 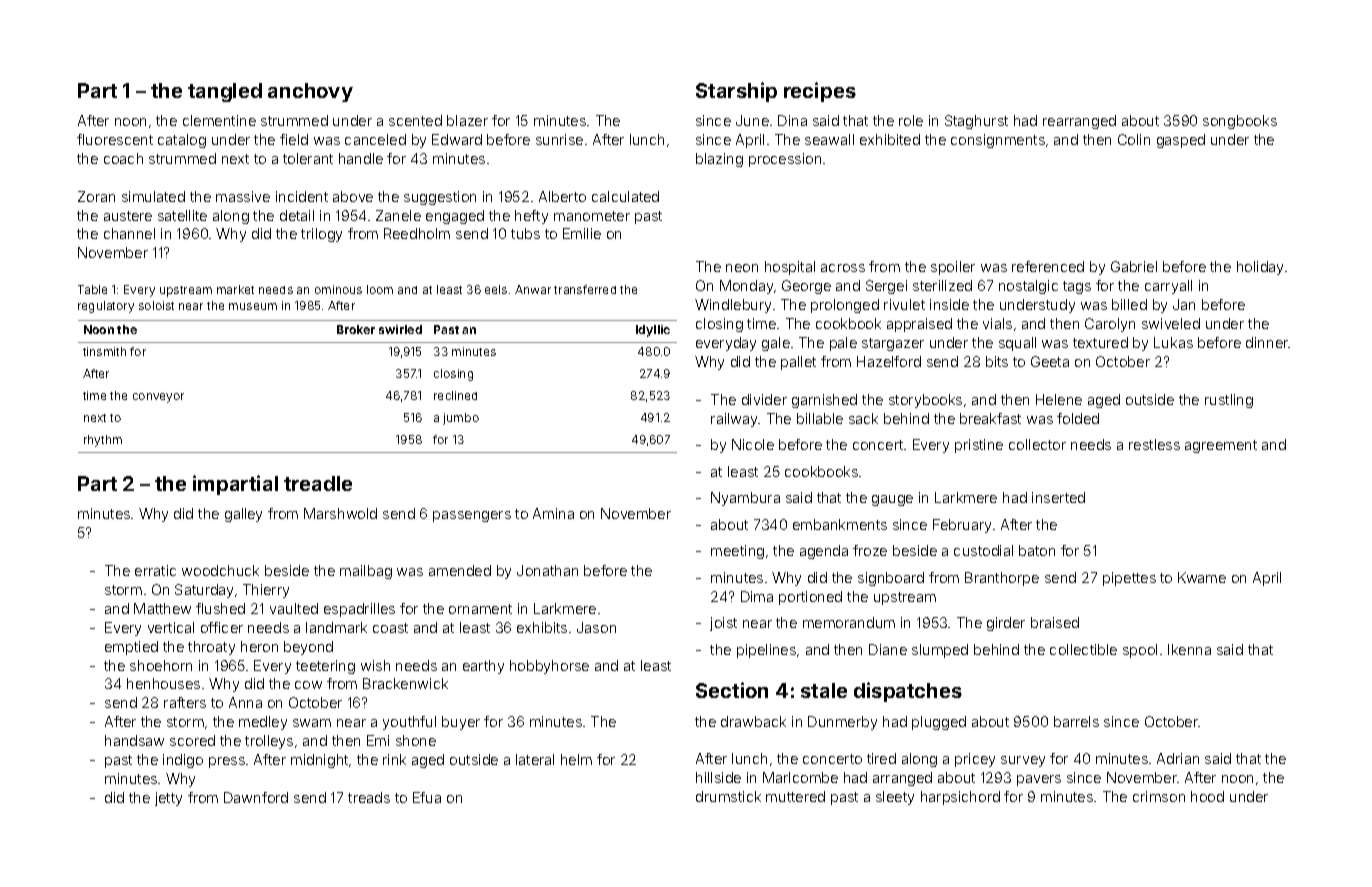 I want to click on Ikenna, so click(x=1189, y=649).
